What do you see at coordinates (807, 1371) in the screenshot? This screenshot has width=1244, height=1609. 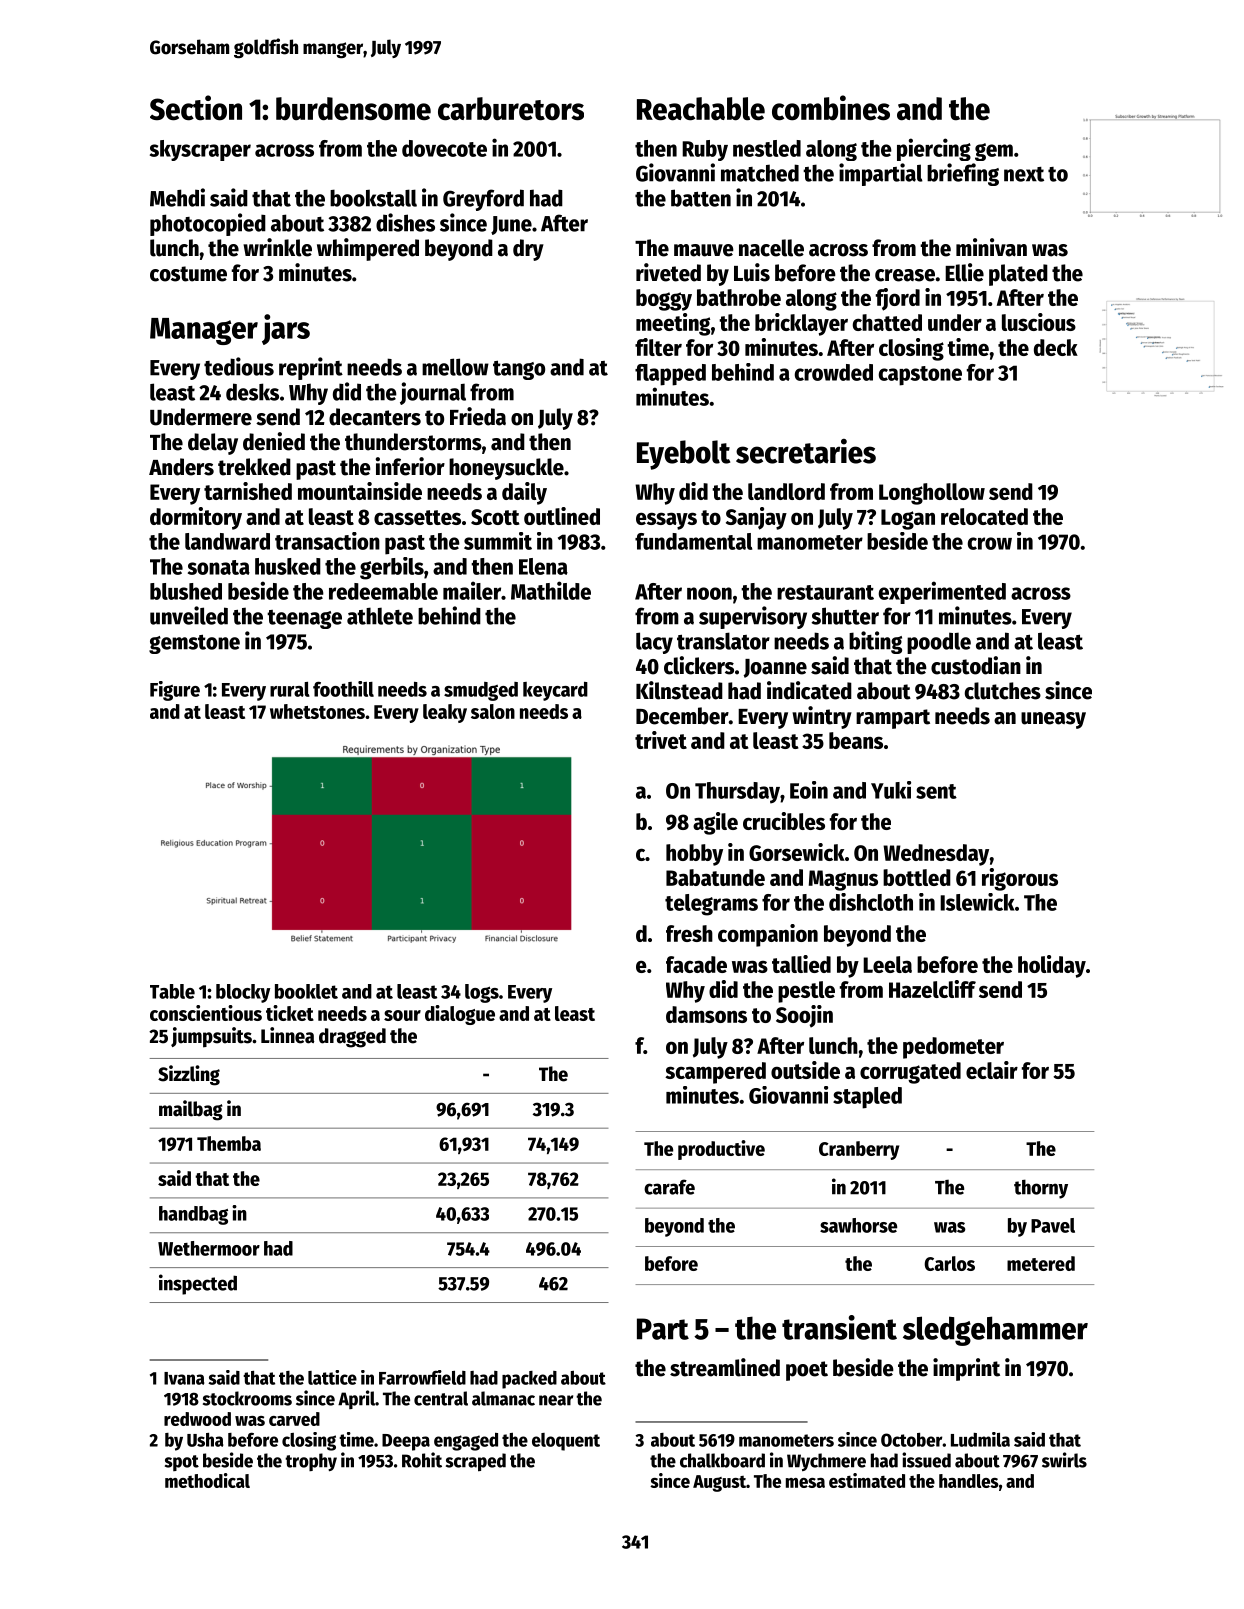 I see `poet` at bounding box center [807, 1371].
